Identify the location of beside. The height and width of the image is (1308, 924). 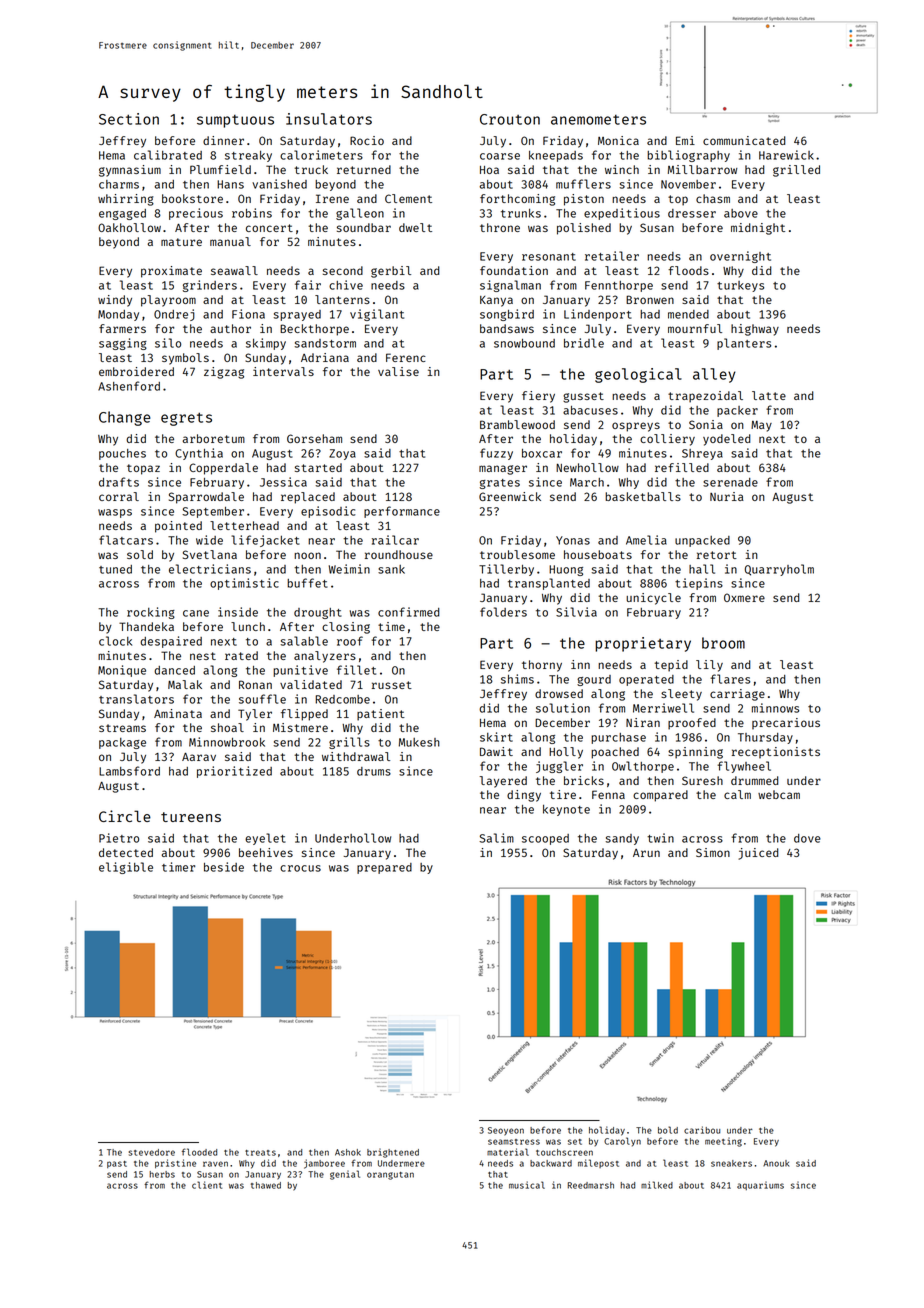
(224, 867).
